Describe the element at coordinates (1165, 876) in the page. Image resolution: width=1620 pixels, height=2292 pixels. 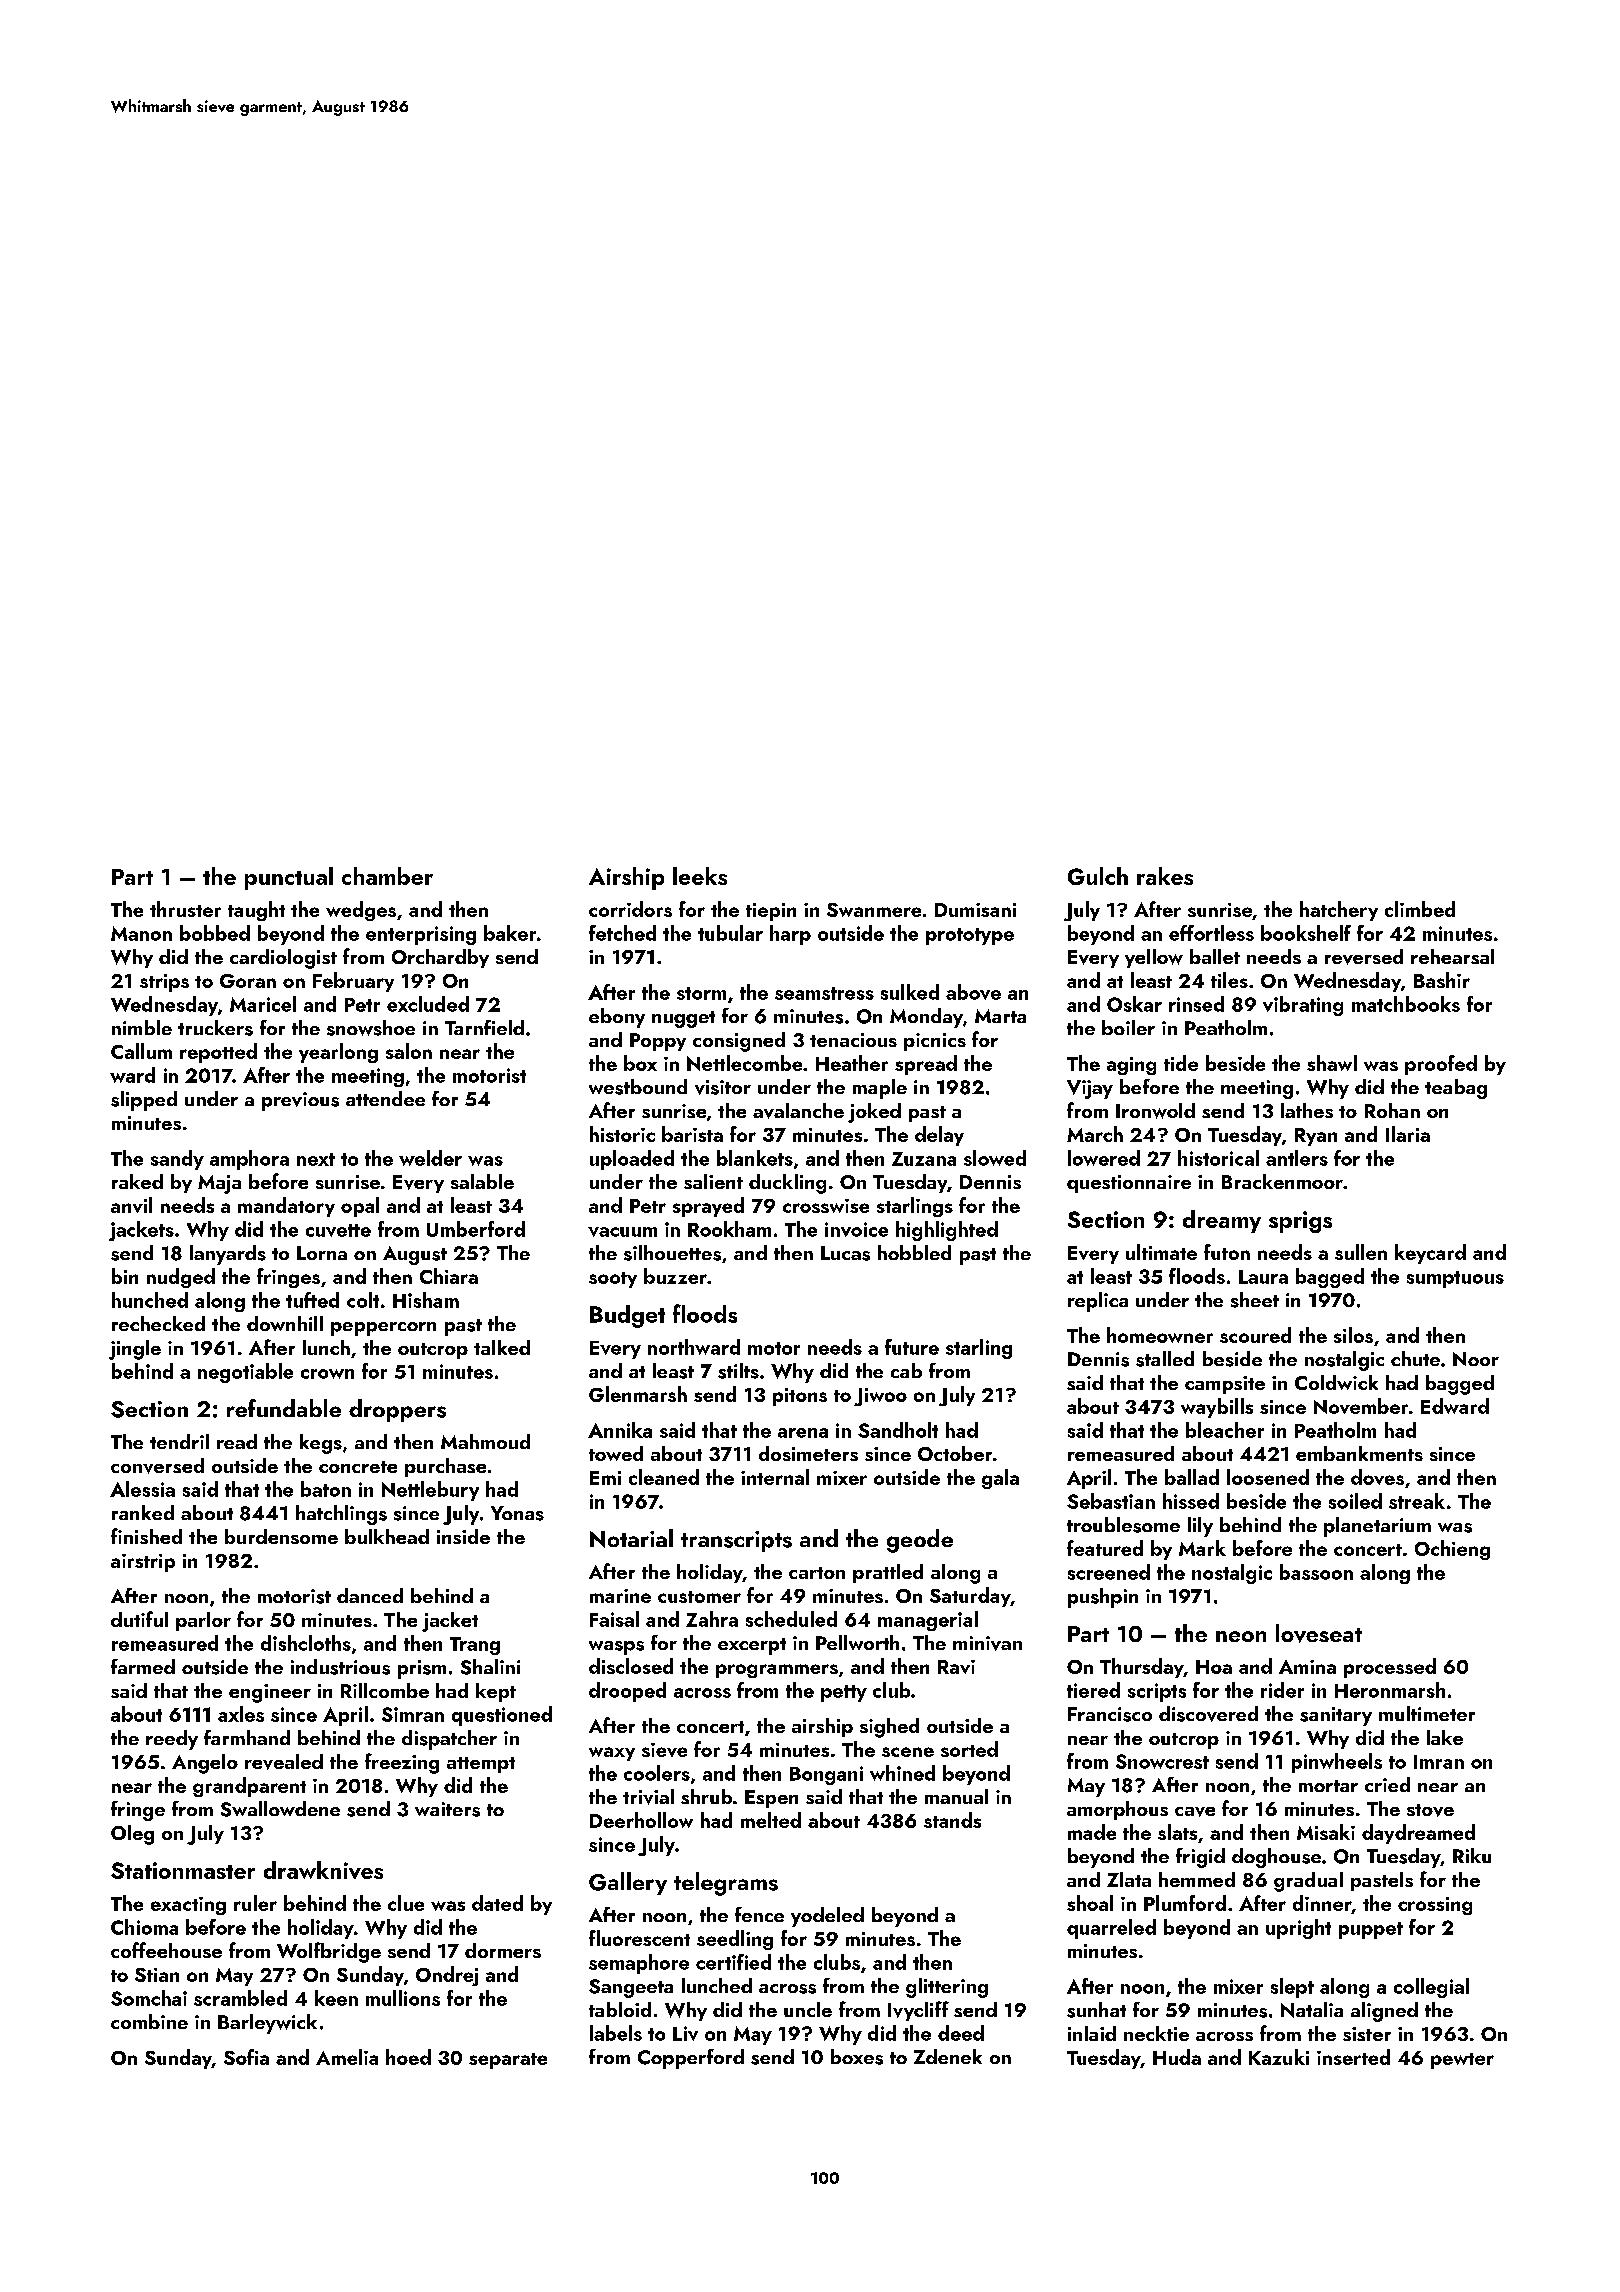
I see `rakes` at that location.
